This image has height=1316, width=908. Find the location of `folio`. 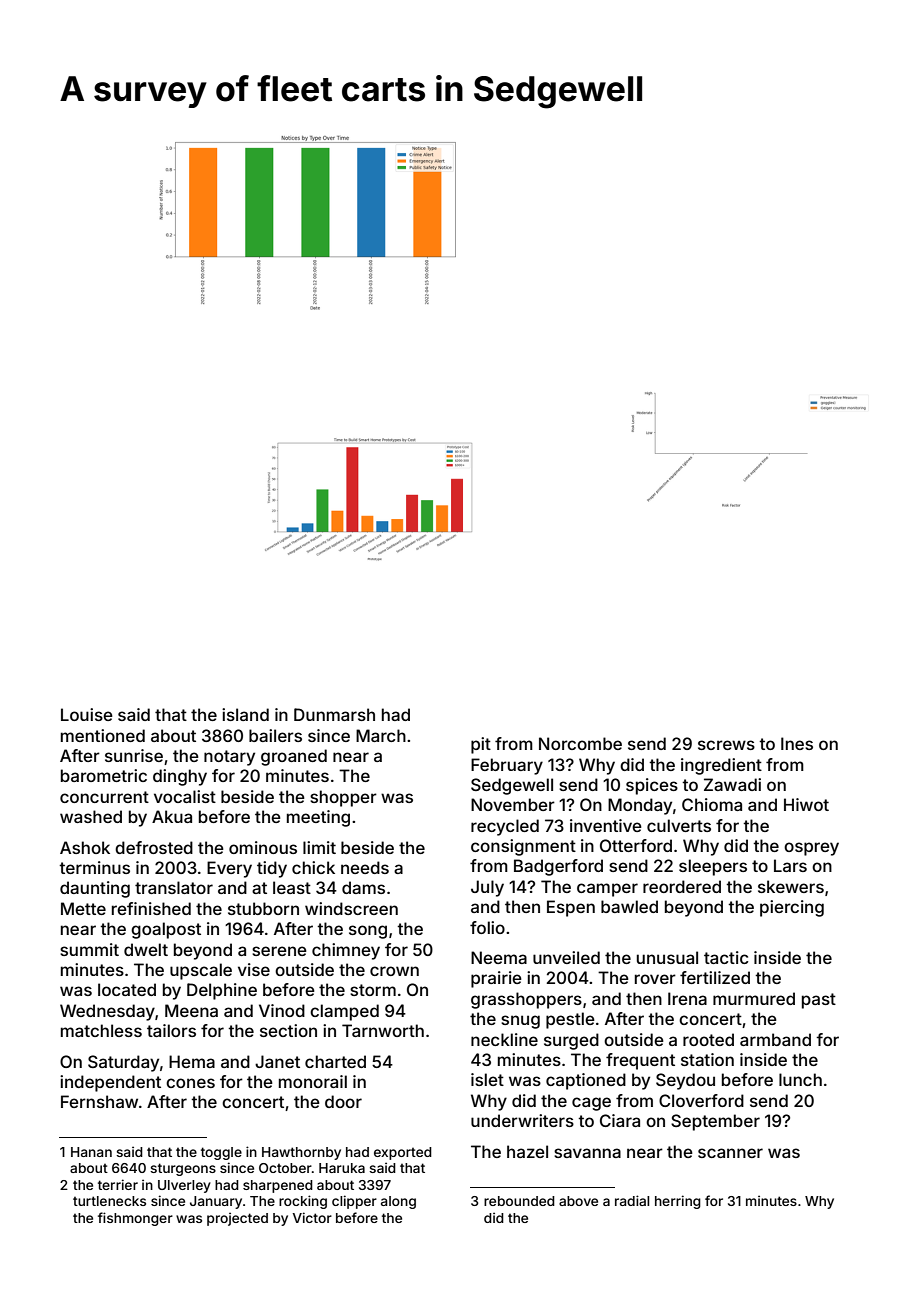

folio is located at coordinates (487, 927).
